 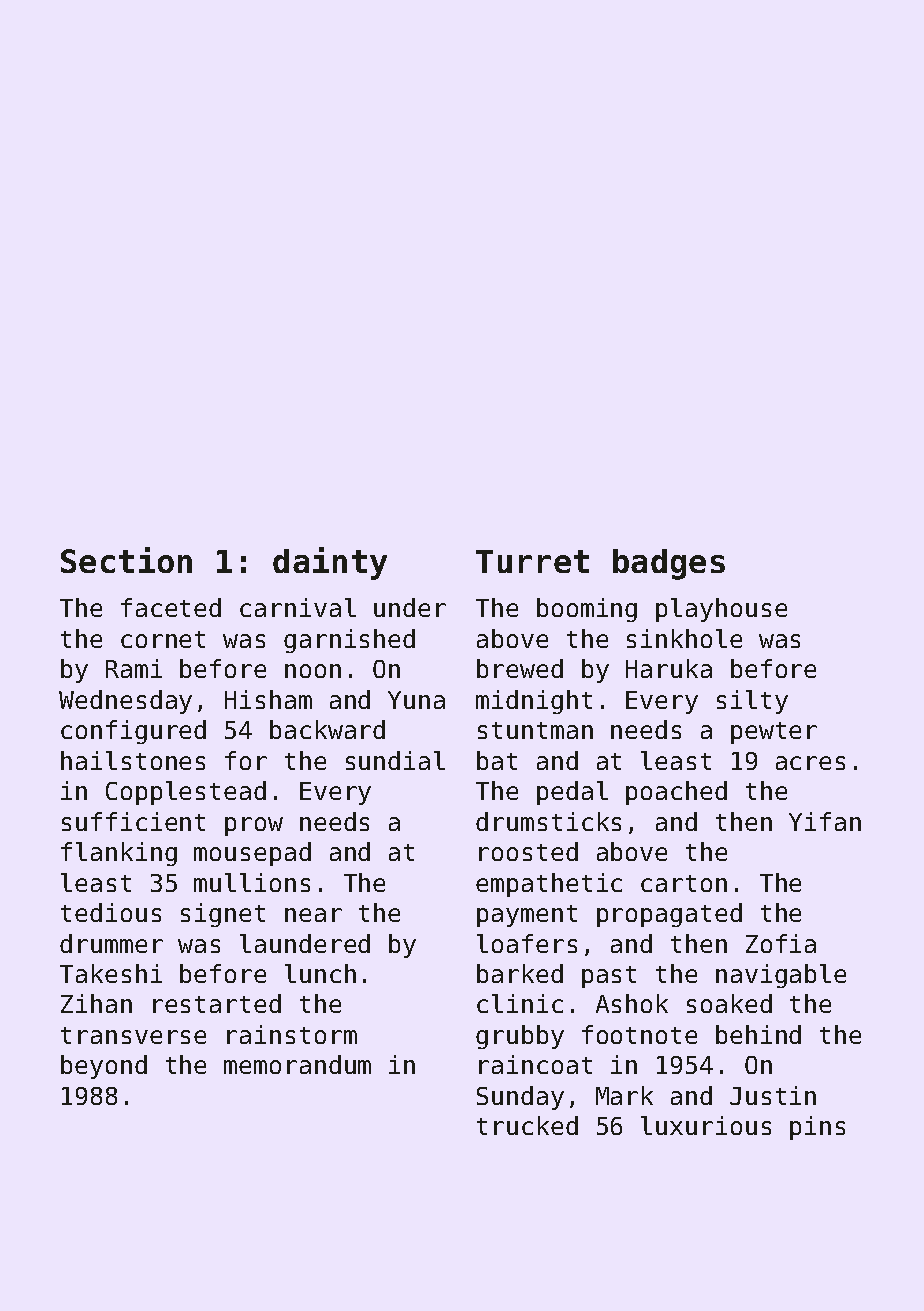 What do you see at coordinates (134, 668) in the document?
I see `Rami` at bounding box center [134, 668].
